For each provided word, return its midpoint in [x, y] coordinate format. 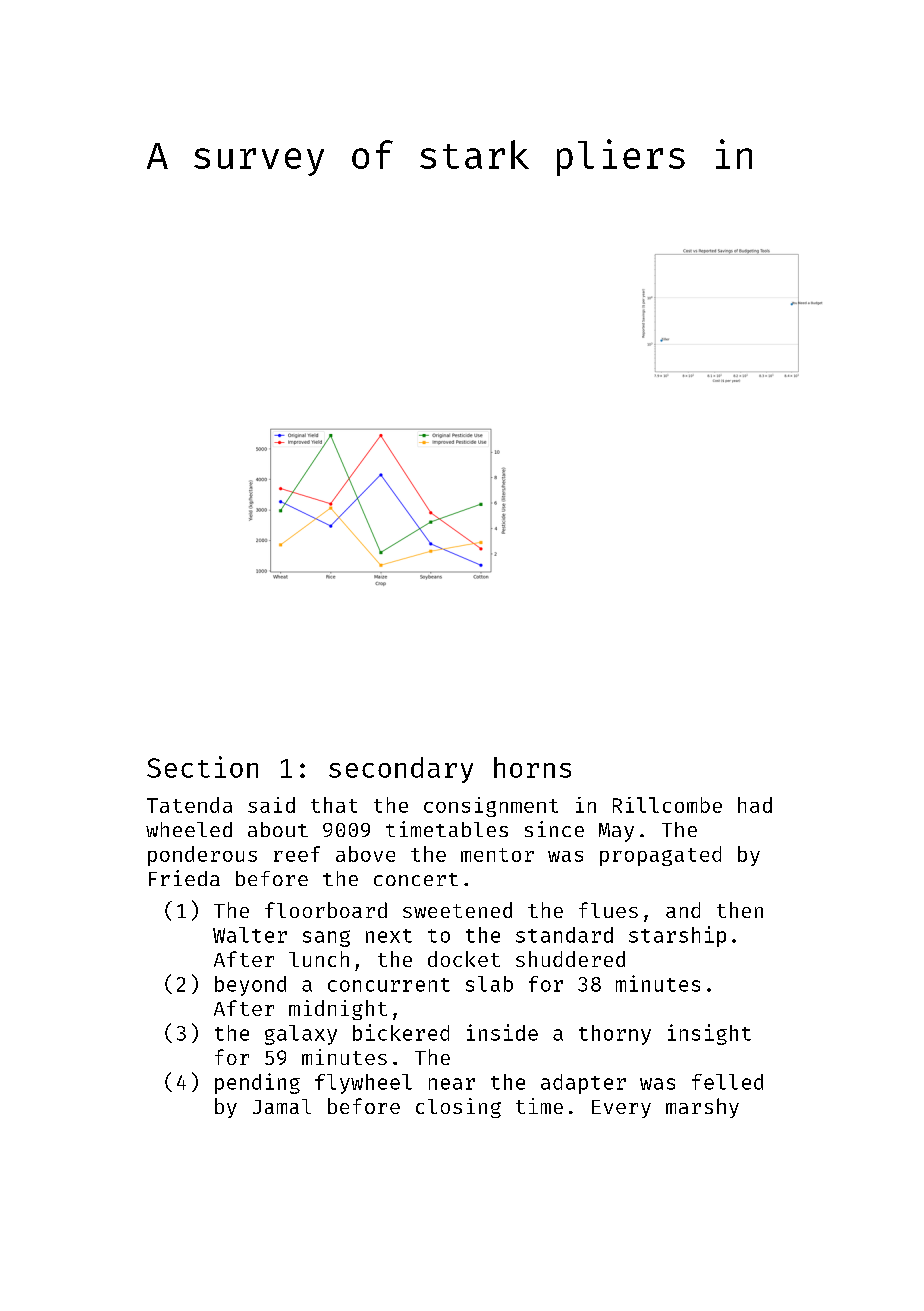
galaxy [301, 1035]
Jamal [282, 1106]
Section [202, 767]
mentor [497, 855]
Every [621, 1109]
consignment [491, 807]
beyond [250, 986]
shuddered [570, 959]
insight [709, 1034]
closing [458, 1108]
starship [677, 936]
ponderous [202, 856]
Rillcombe [667, 805]
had [755, 805]
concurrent [389, 985]
